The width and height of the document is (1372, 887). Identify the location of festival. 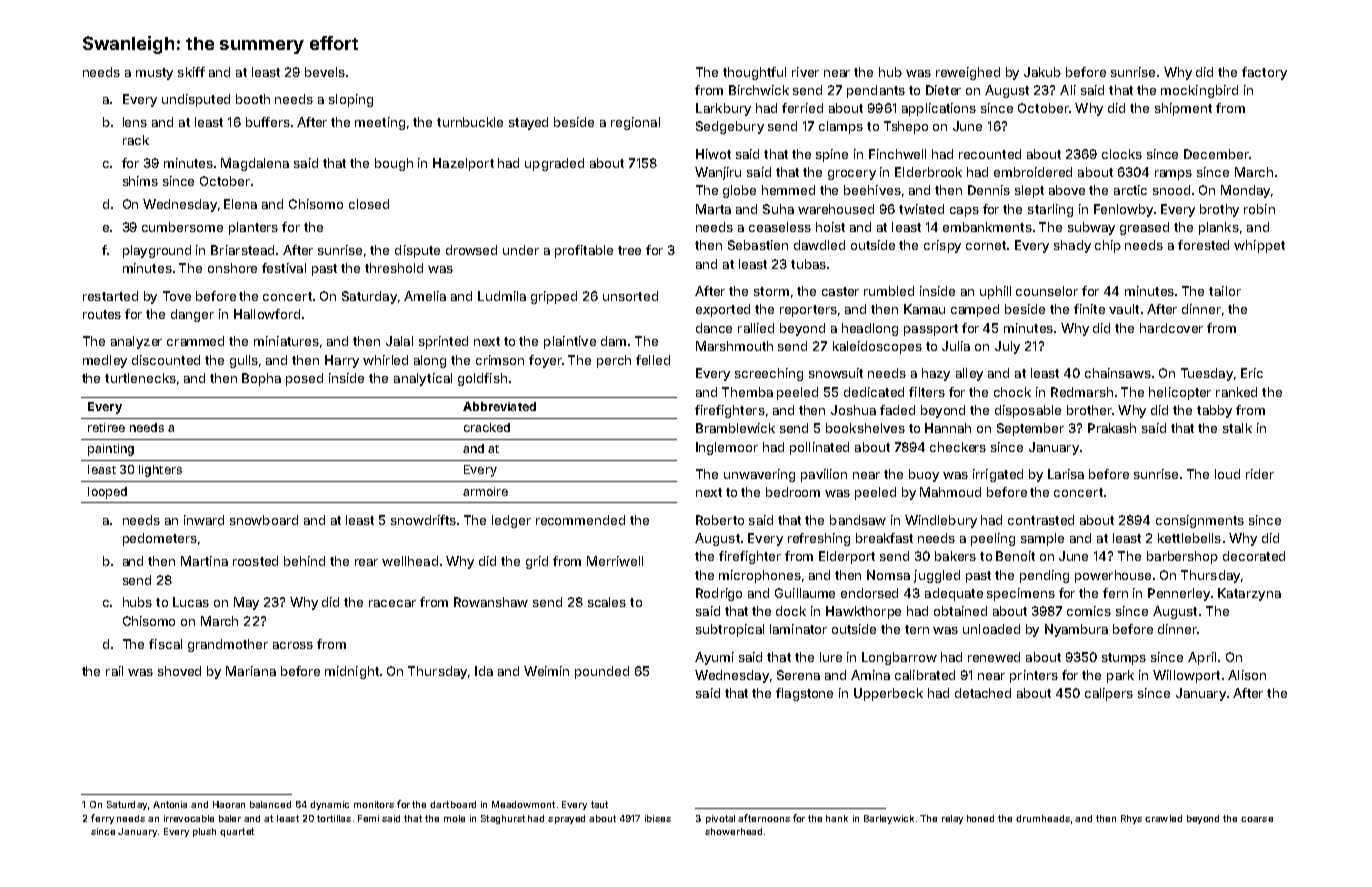
(284, 268).
